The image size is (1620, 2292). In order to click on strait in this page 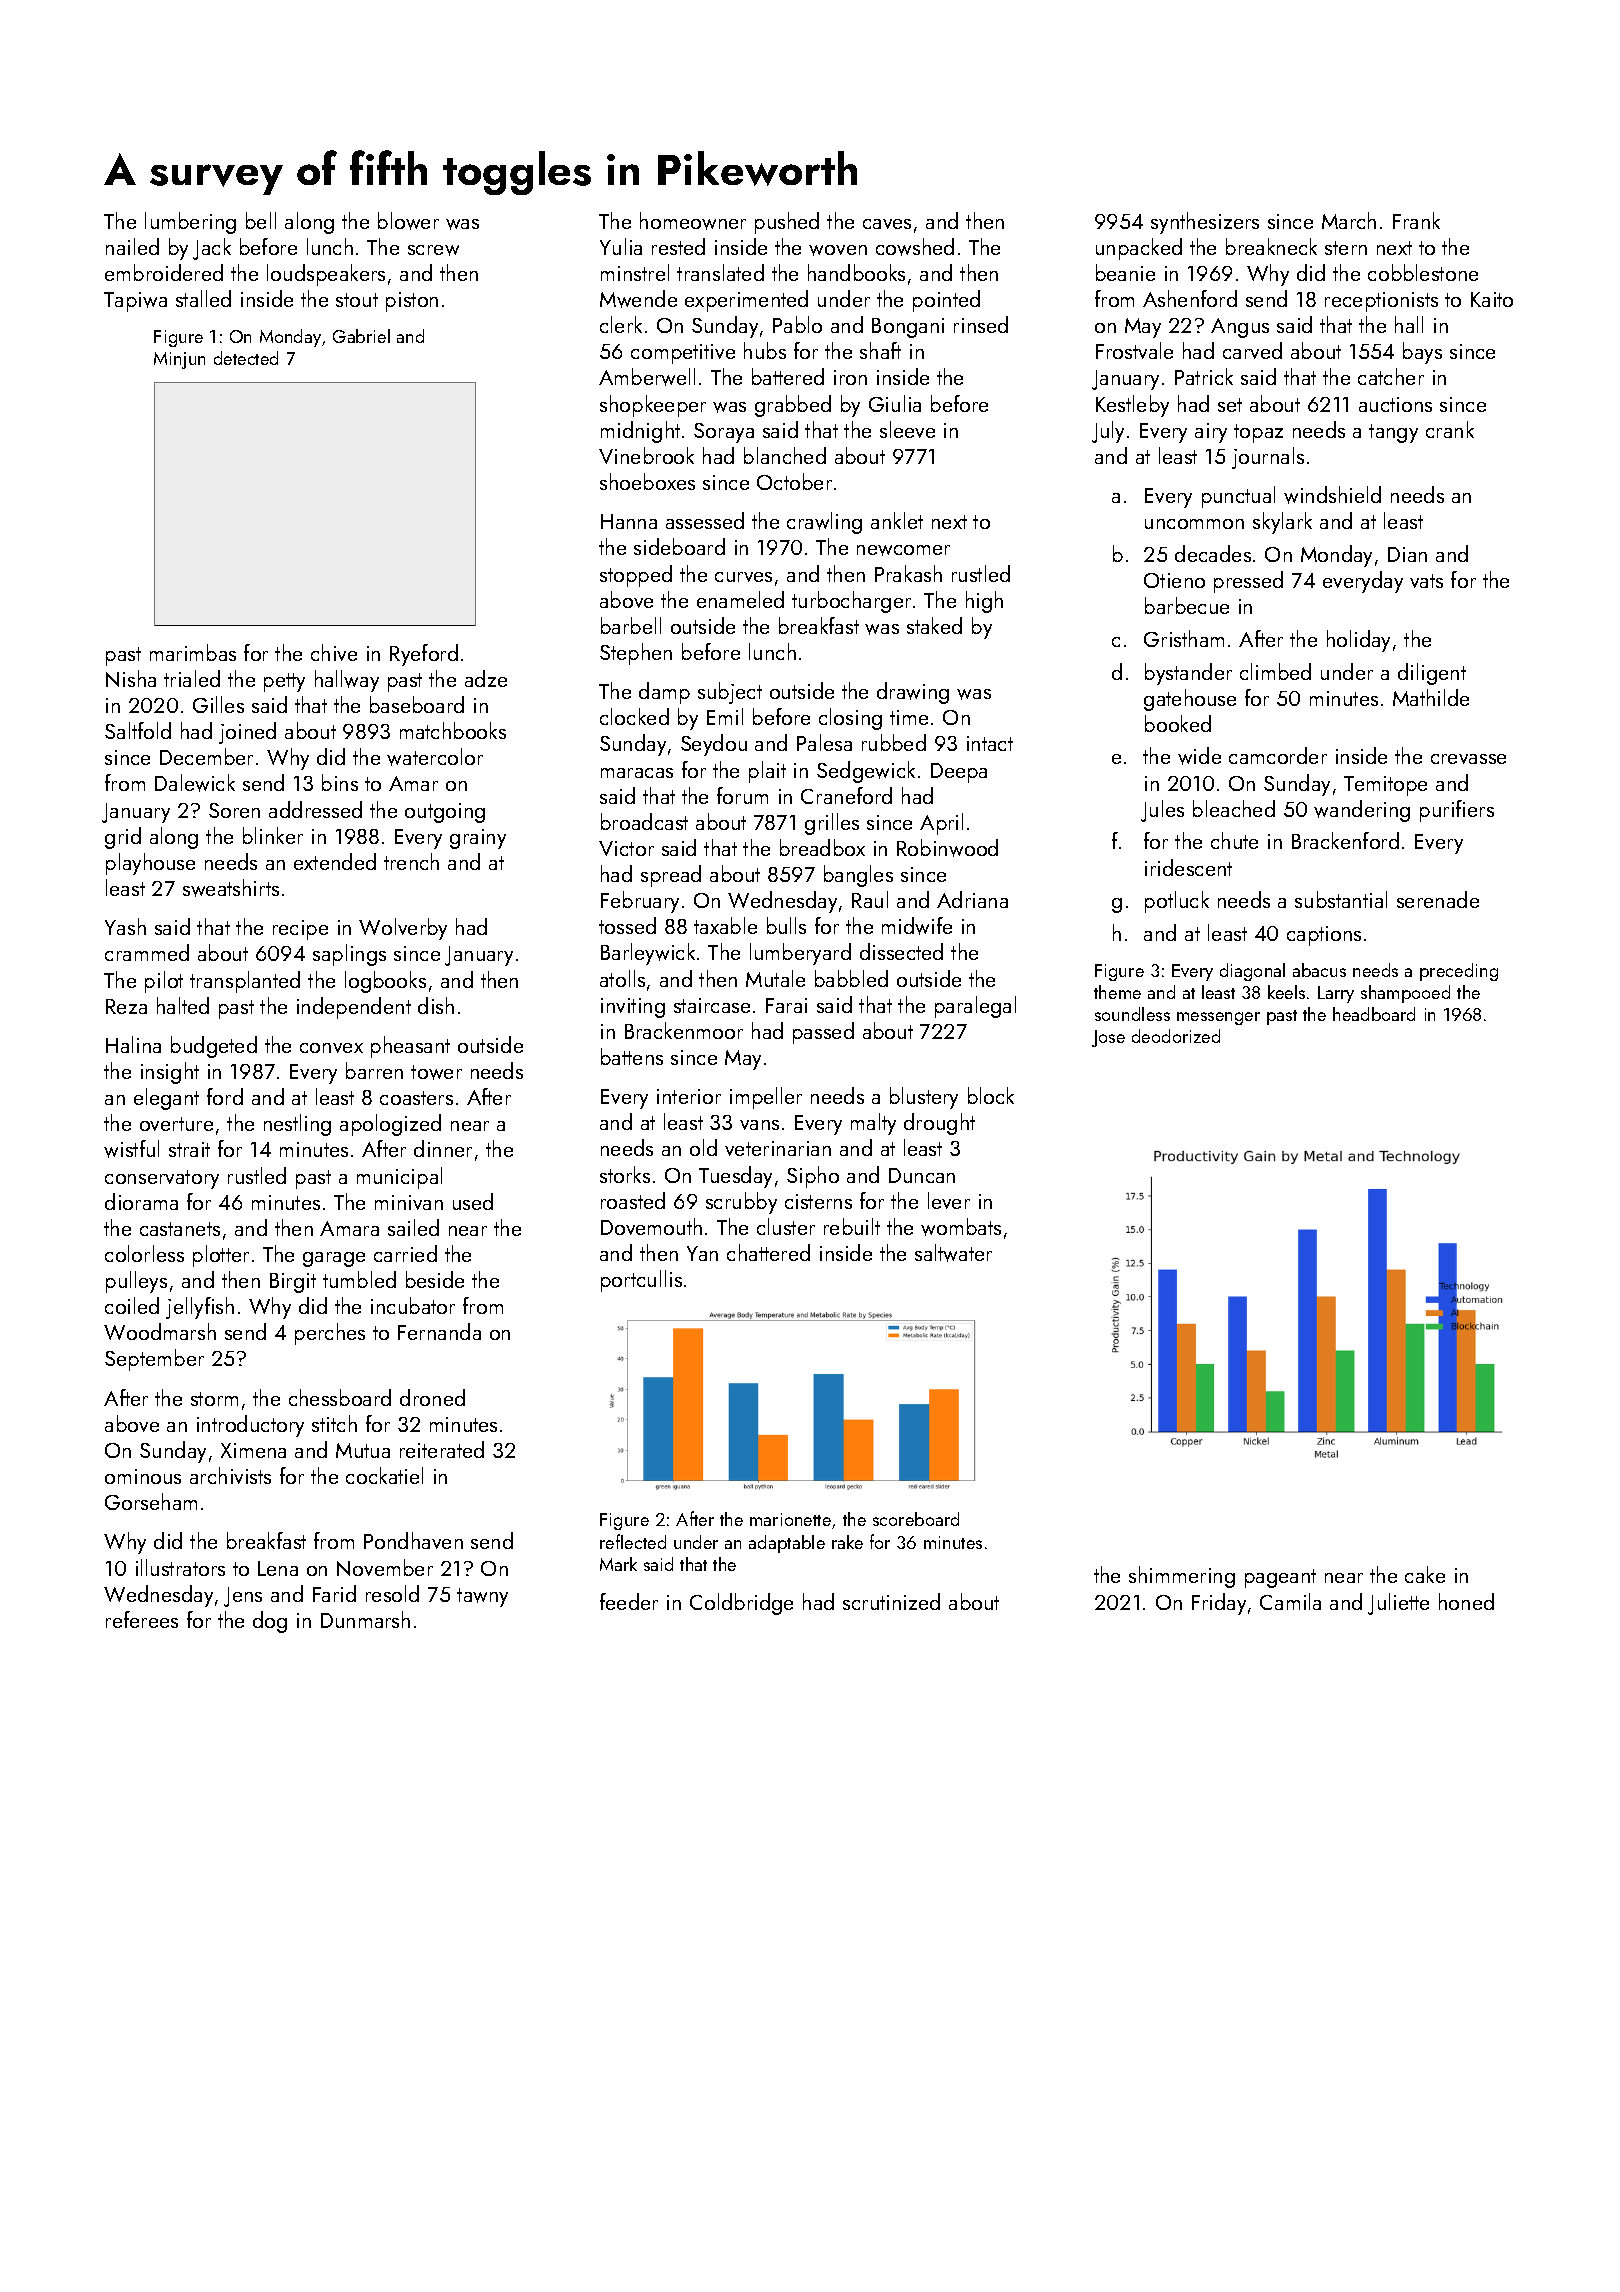, I will do `click(189, 1149)`.
